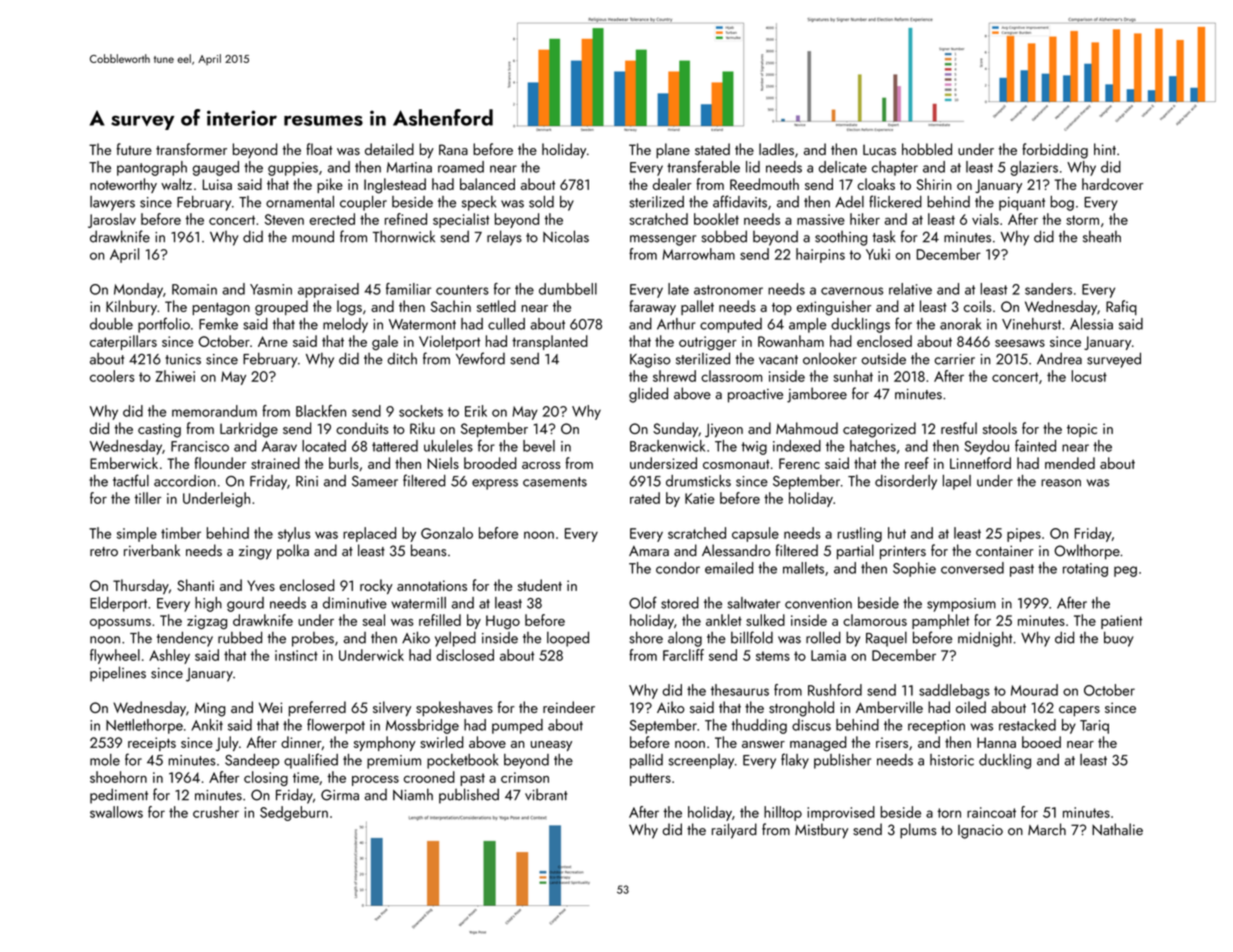 This page has height=952, width=1233. Describe the element at coordinates (734, 831) in the page. I see `railyard` at that location.
